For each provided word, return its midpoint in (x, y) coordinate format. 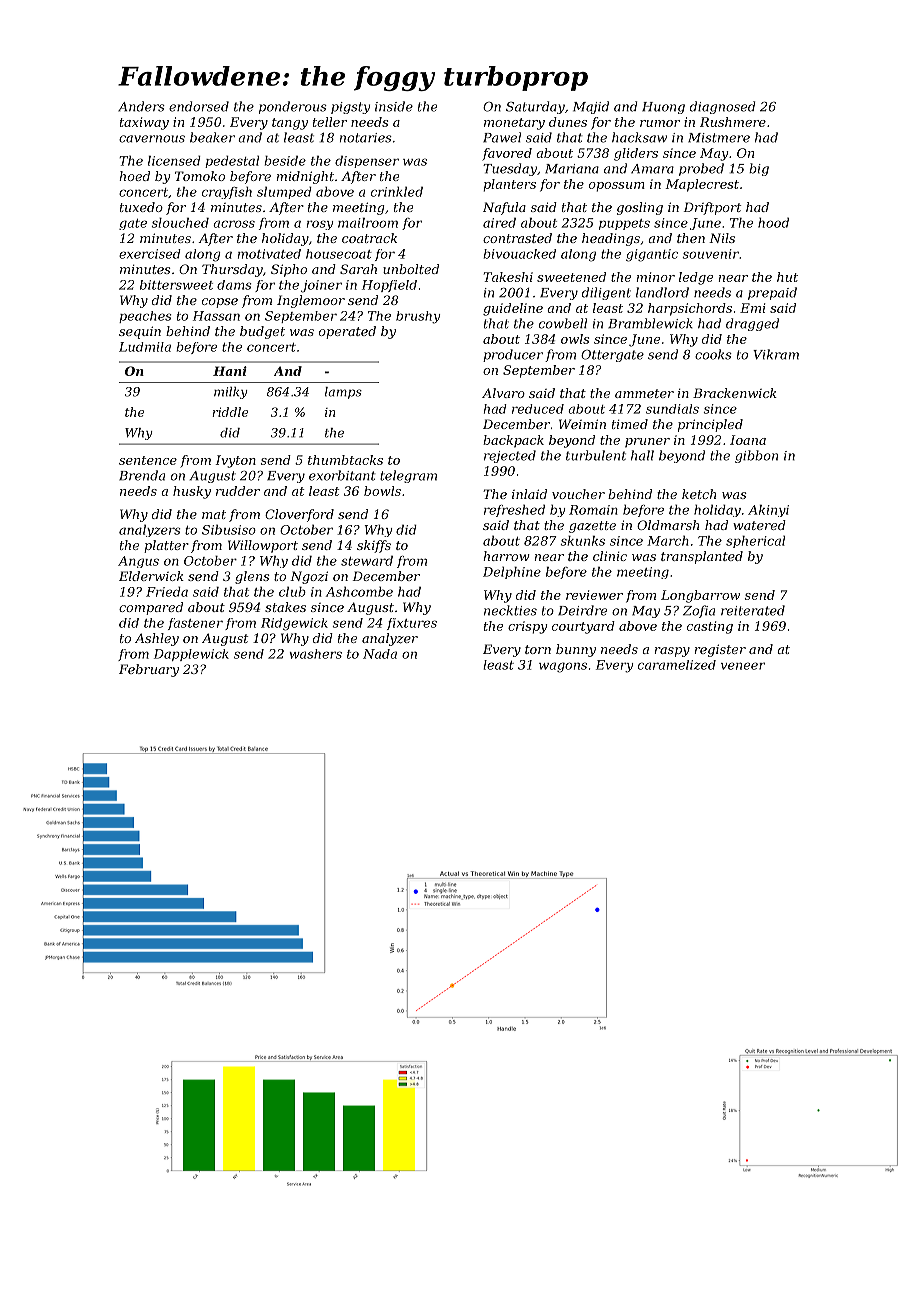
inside (394, 106)
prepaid (772, 293)
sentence (148, 460)
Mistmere (719, 138)
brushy (418, 317)
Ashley (157, 639)
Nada (380, 654)
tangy (290, 124)
